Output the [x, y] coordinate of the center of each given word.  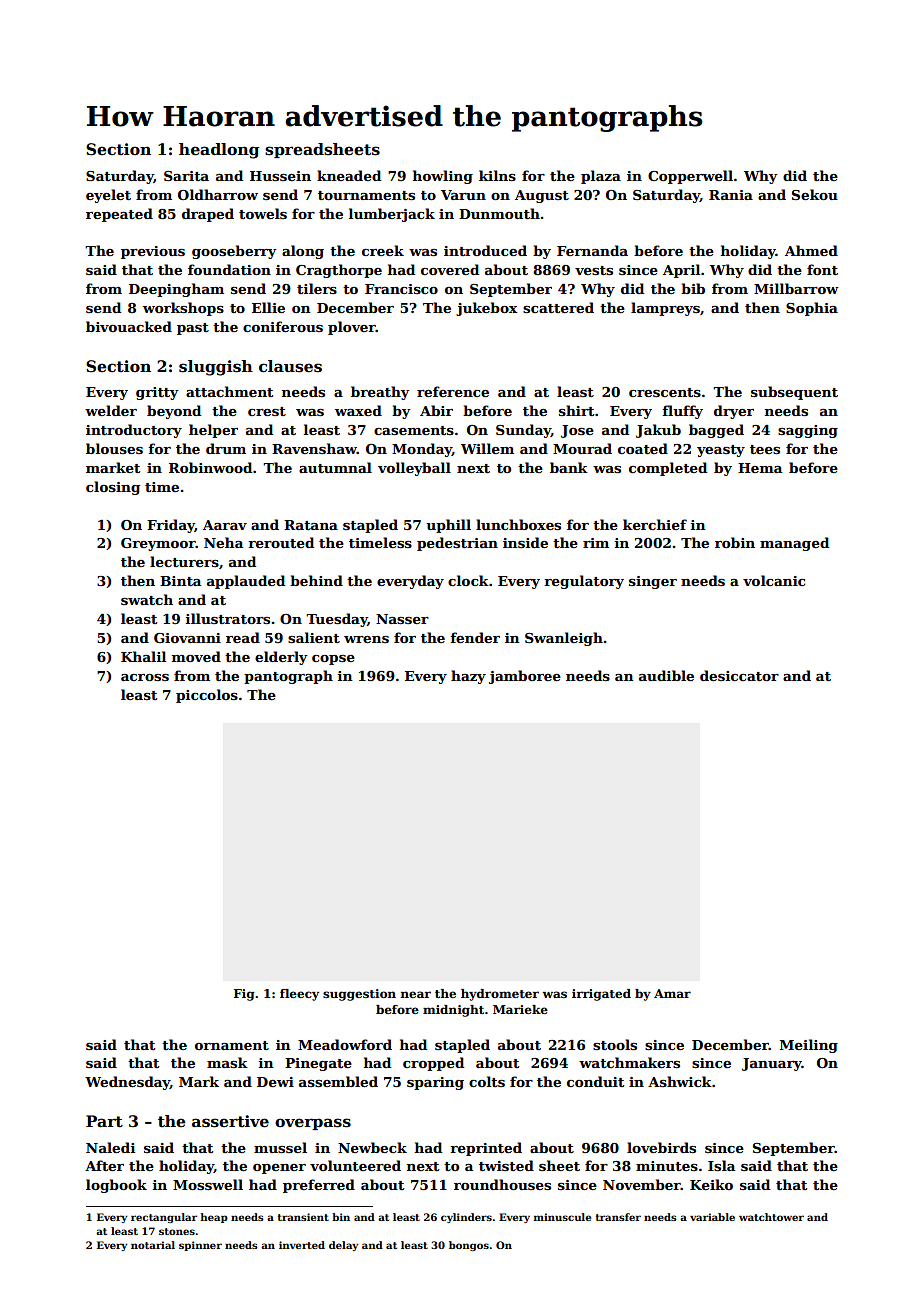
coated [643, 448]
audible [666, 675]
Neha [223, 542]
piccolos [207, 696]
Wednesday [127, 1083]
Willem [487, 448]
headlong [219, 151]
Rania [731, 195]
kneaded [349, 175]
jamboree [525, 677]
